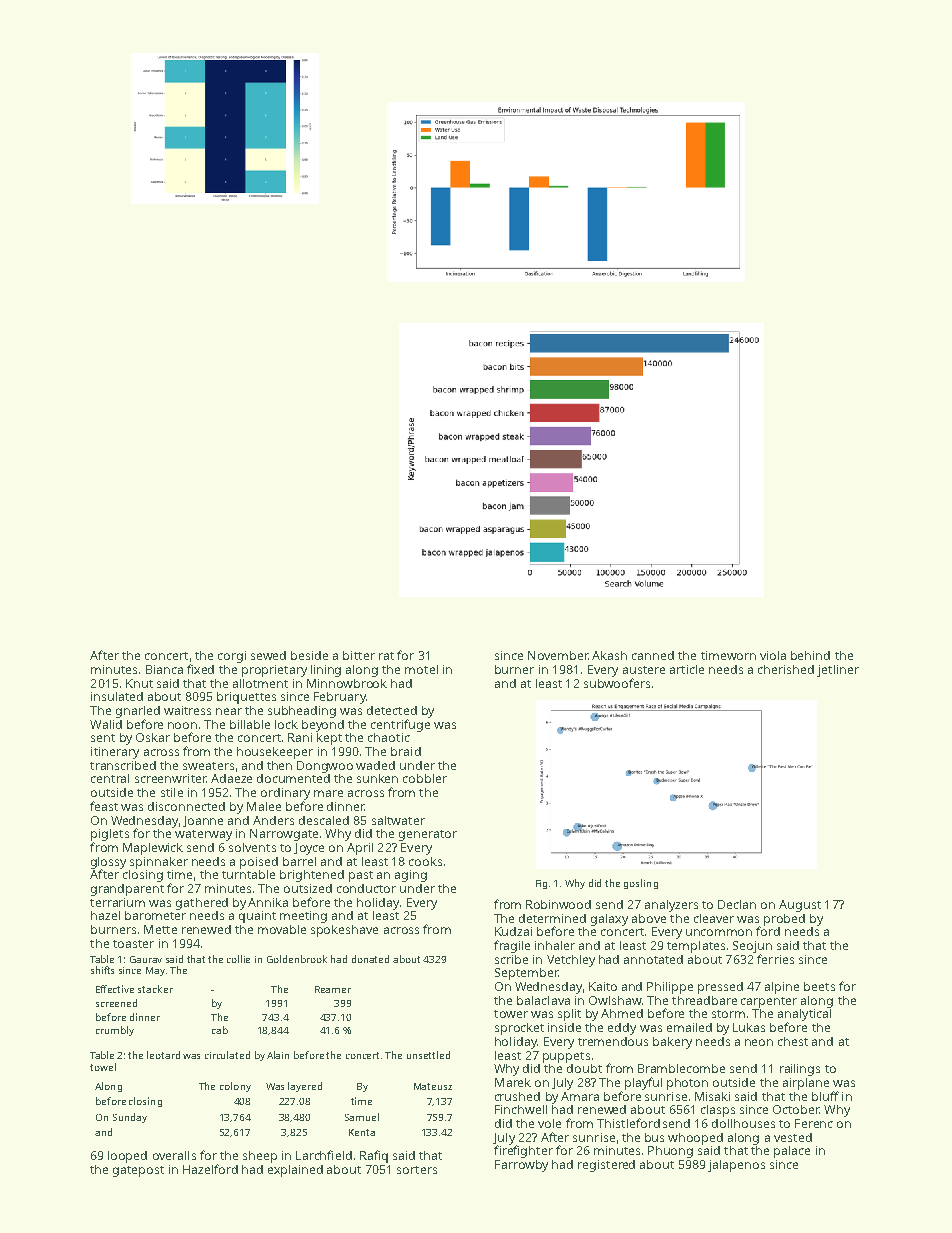  I want to click on cobbler, so click(425, 778).
